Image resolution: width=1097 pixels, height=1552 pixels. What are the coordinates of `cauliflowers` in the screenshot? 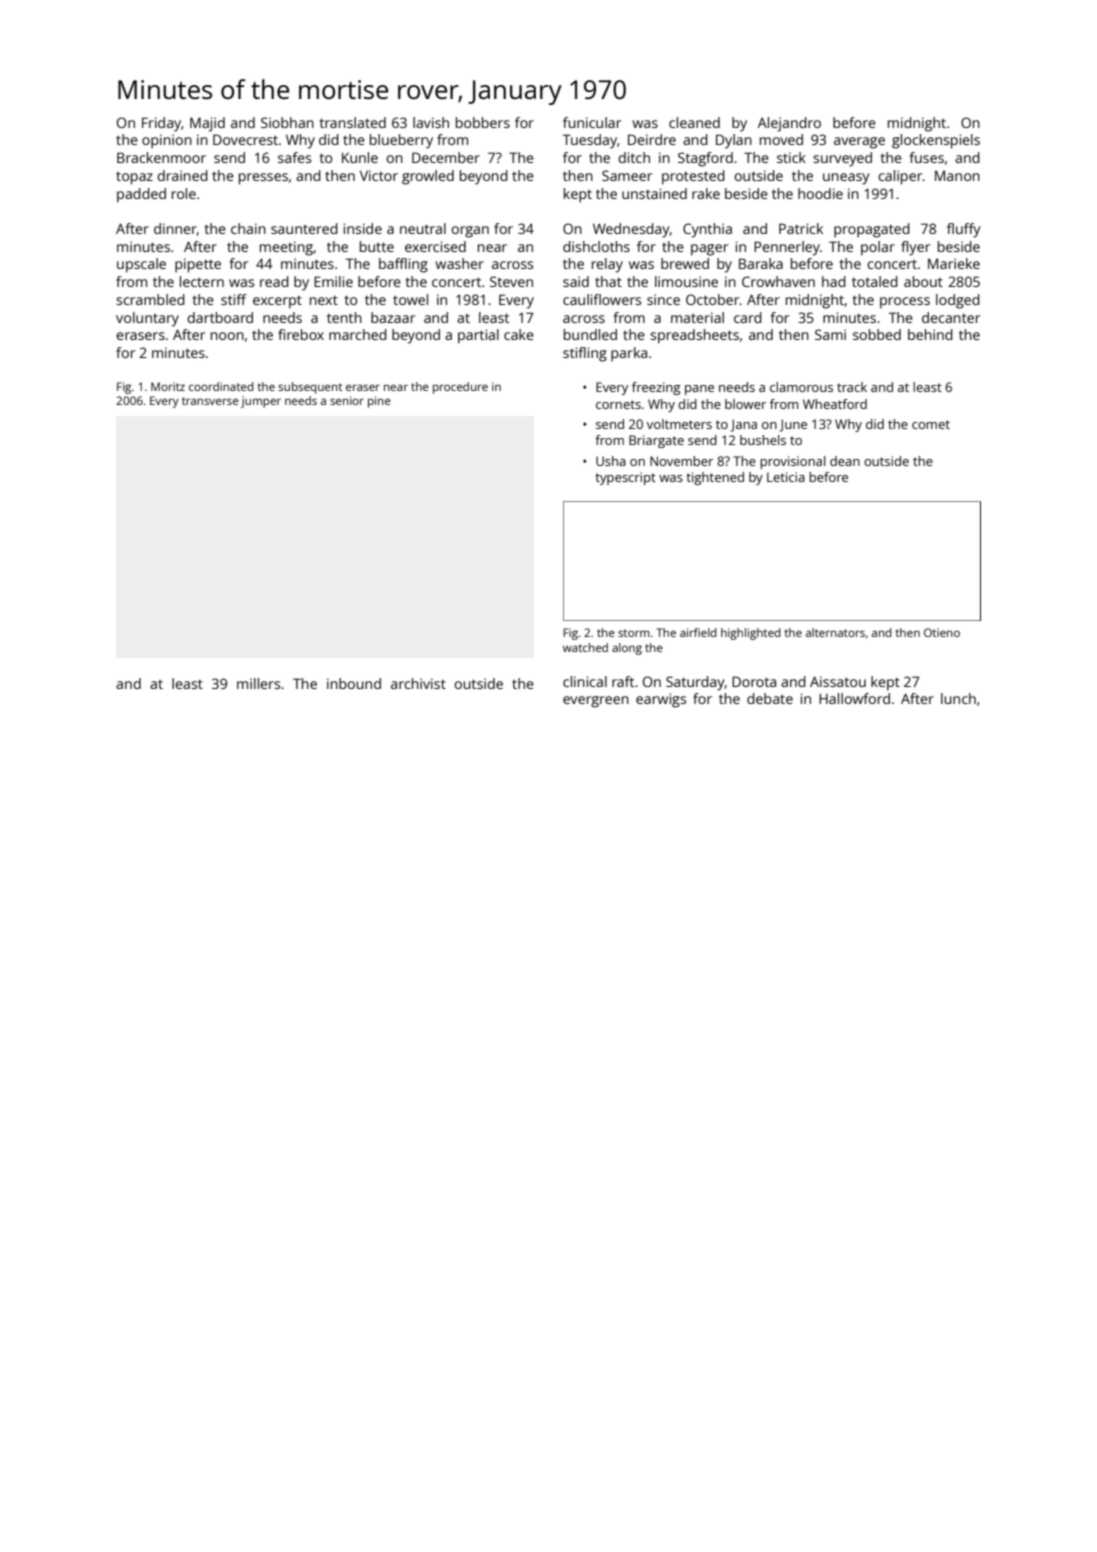 It's located at (602, 299).
